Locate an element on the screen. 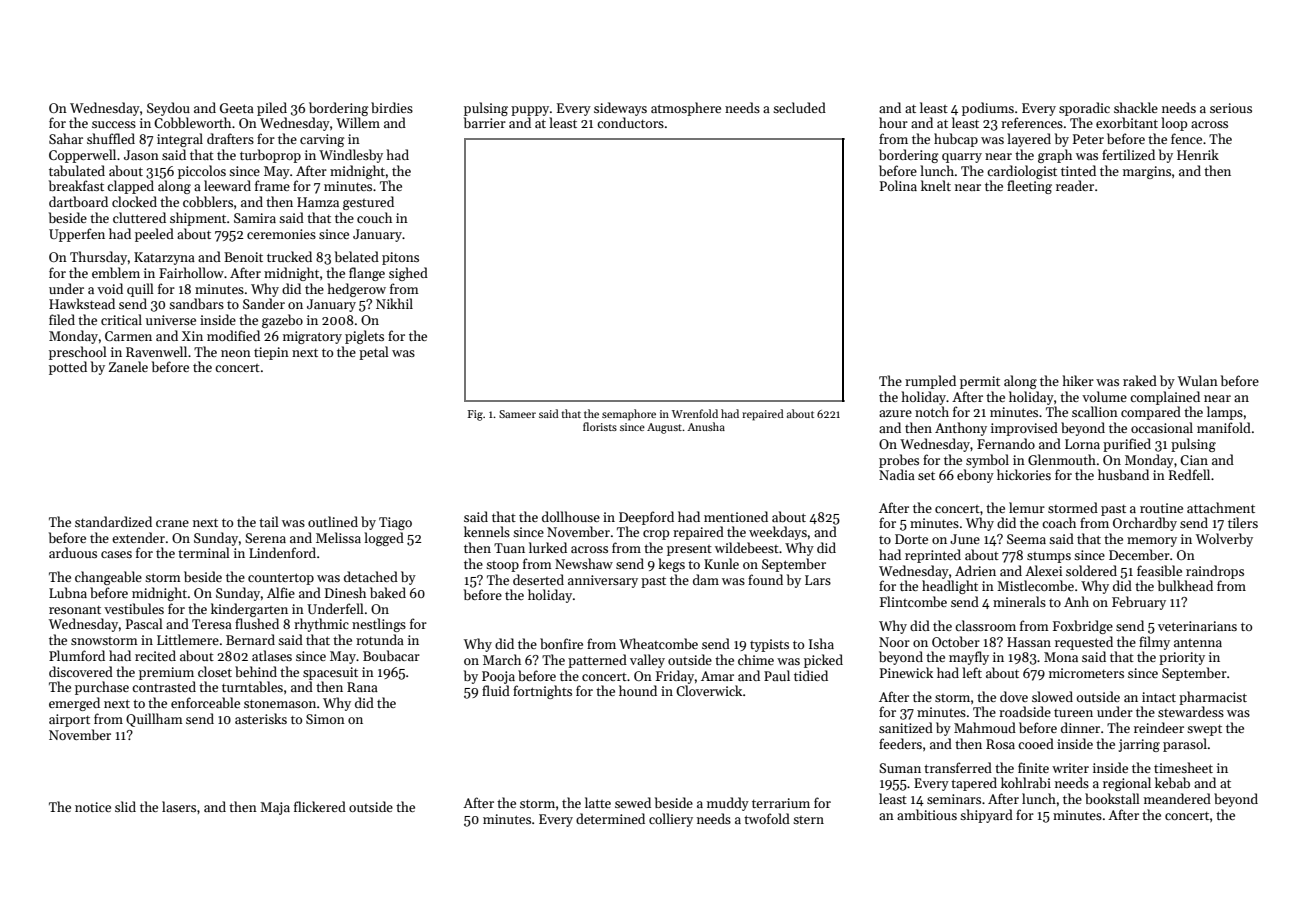 The height and width of the screenshot is (924, 1308). tabulated is located at coordinates (77, 170).
